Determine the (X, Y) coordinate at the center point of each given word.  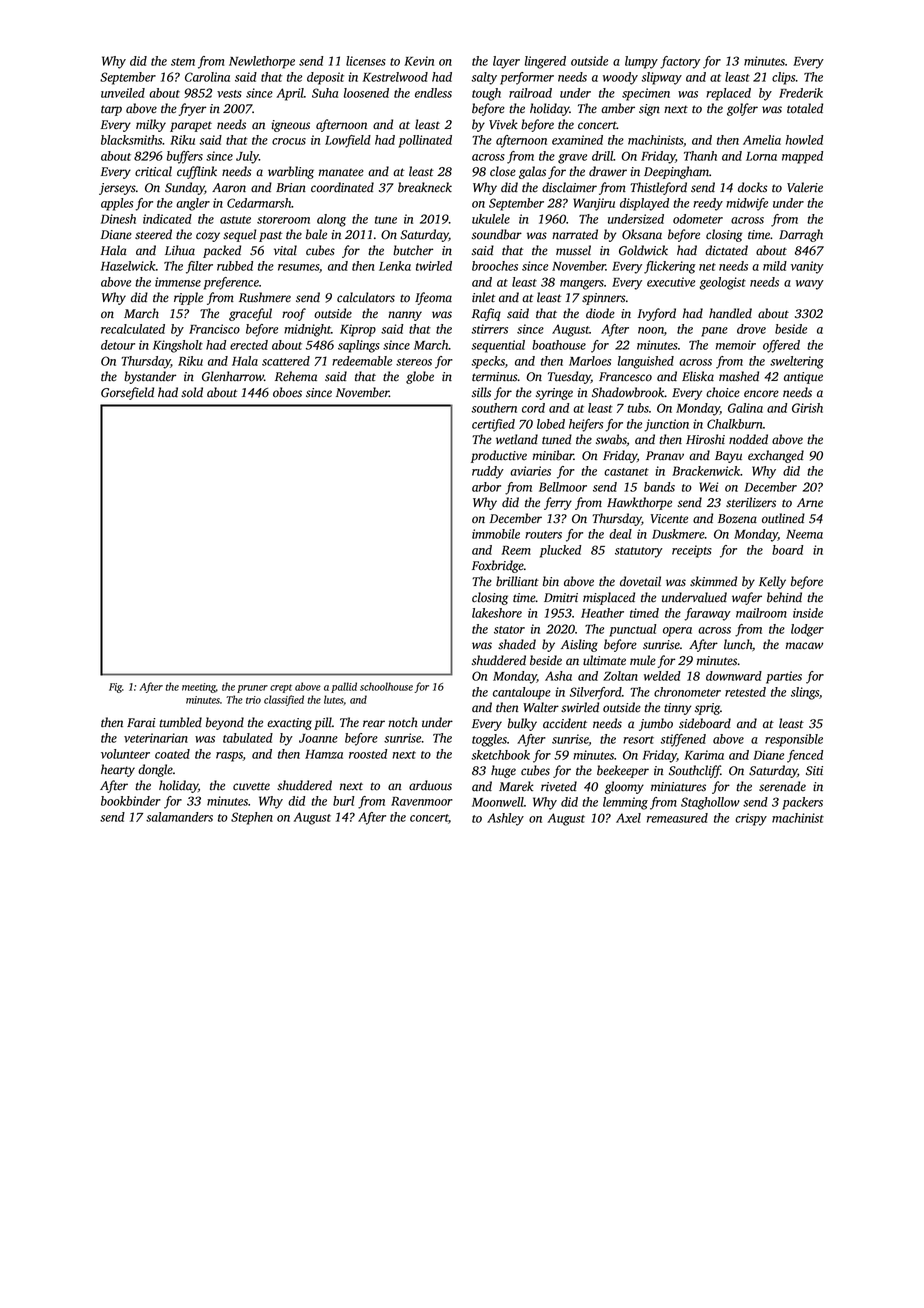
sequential (498, 346)
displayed (644, 204)
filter (199, 267)
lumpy (641, 62)
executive (671, 282)
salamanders (179, 817)
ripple (188, 298)
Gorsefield (127, 393)
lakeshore (497, 613)
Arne (810, 503)
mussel (573, 250)
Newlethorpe (262, 62)
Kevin (419, 61)
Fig (115, 688)
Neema (804, 534)
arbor (486, 487)
